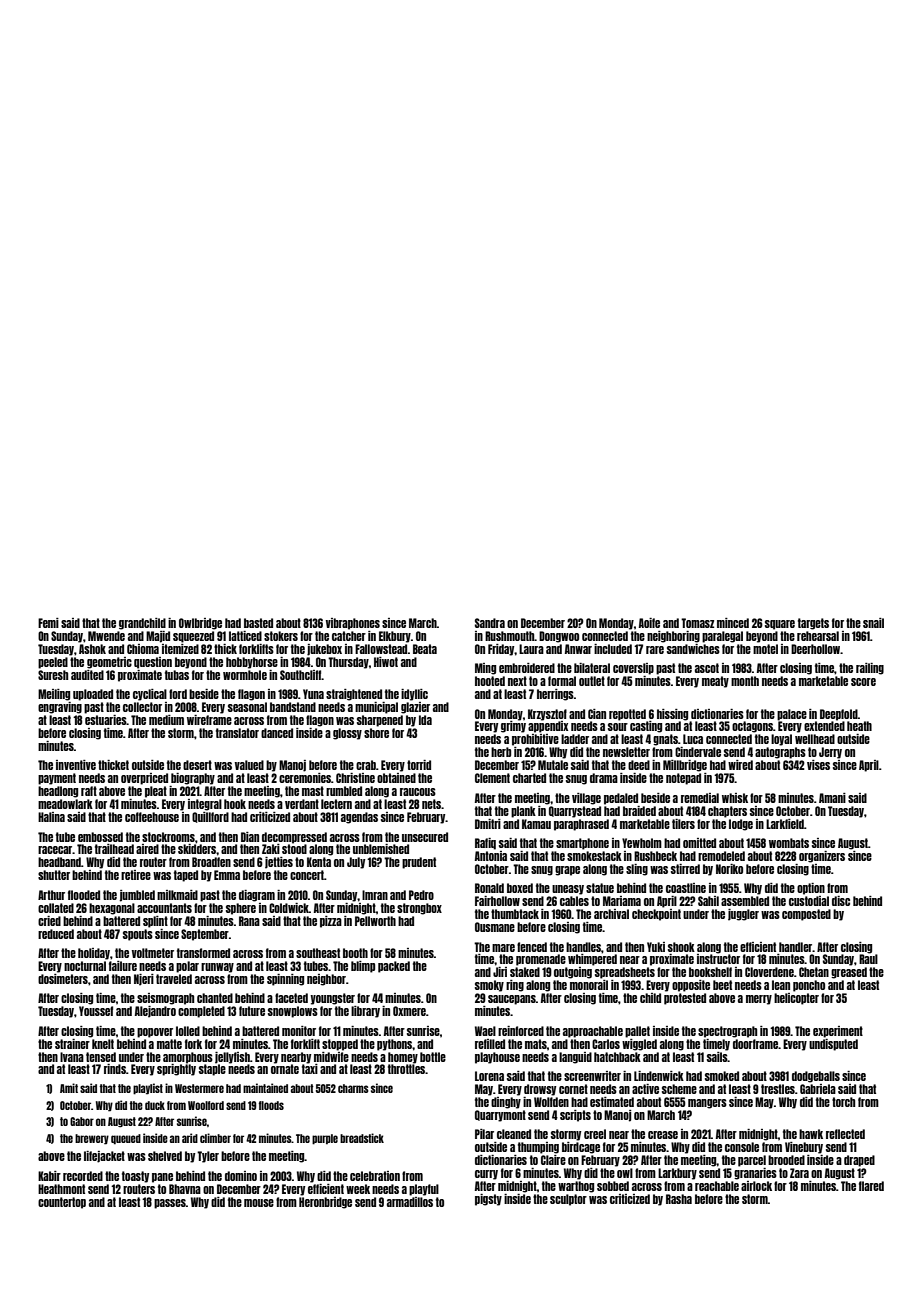 The image size is (924, 1308). What do you see at coordinates (325, 1203) in the screenshot?
I see `Heronbridge` at bounding box center [325, 1203].
